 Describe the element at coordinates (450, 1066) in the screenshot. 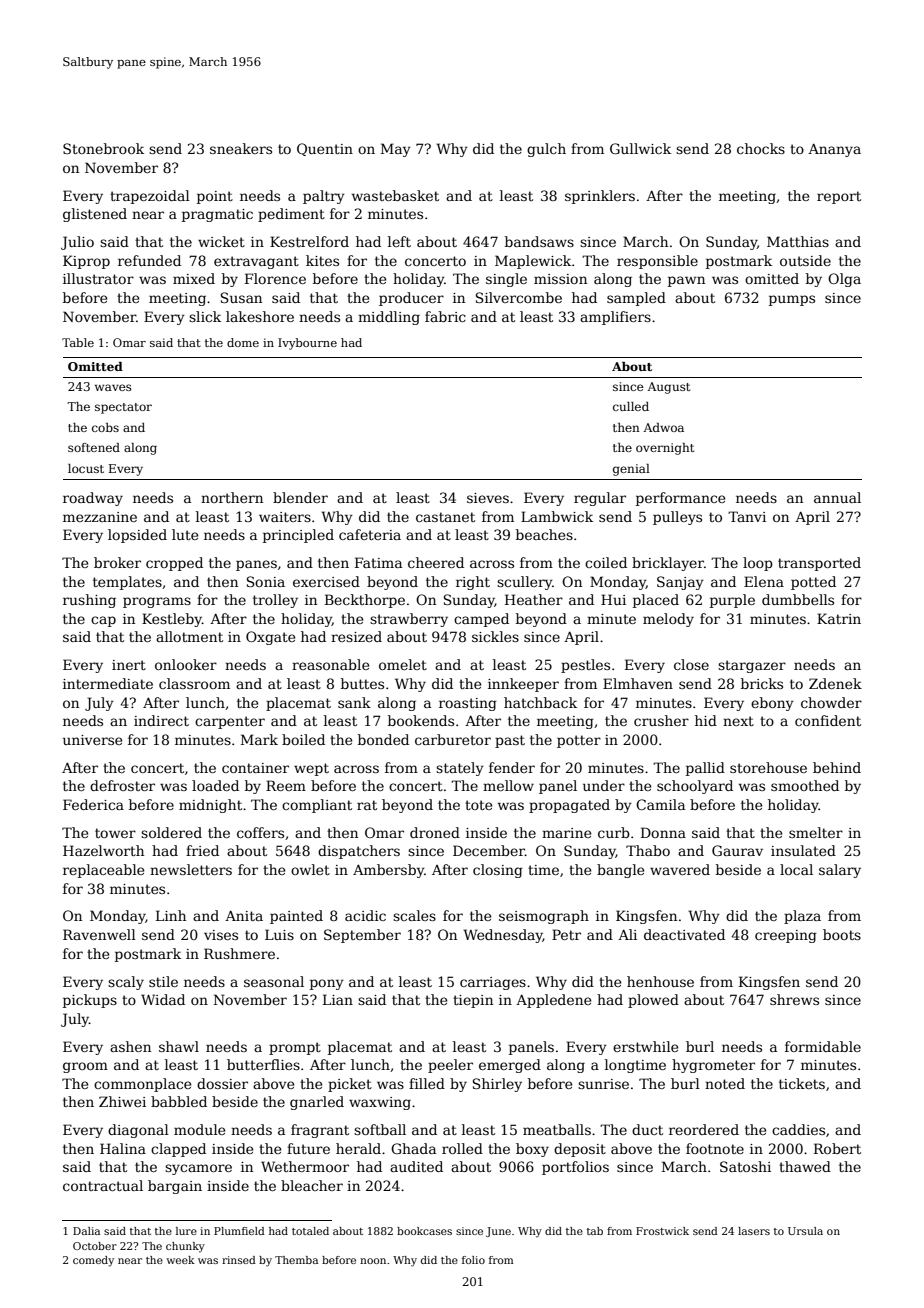

I see `peeler` at that location.
